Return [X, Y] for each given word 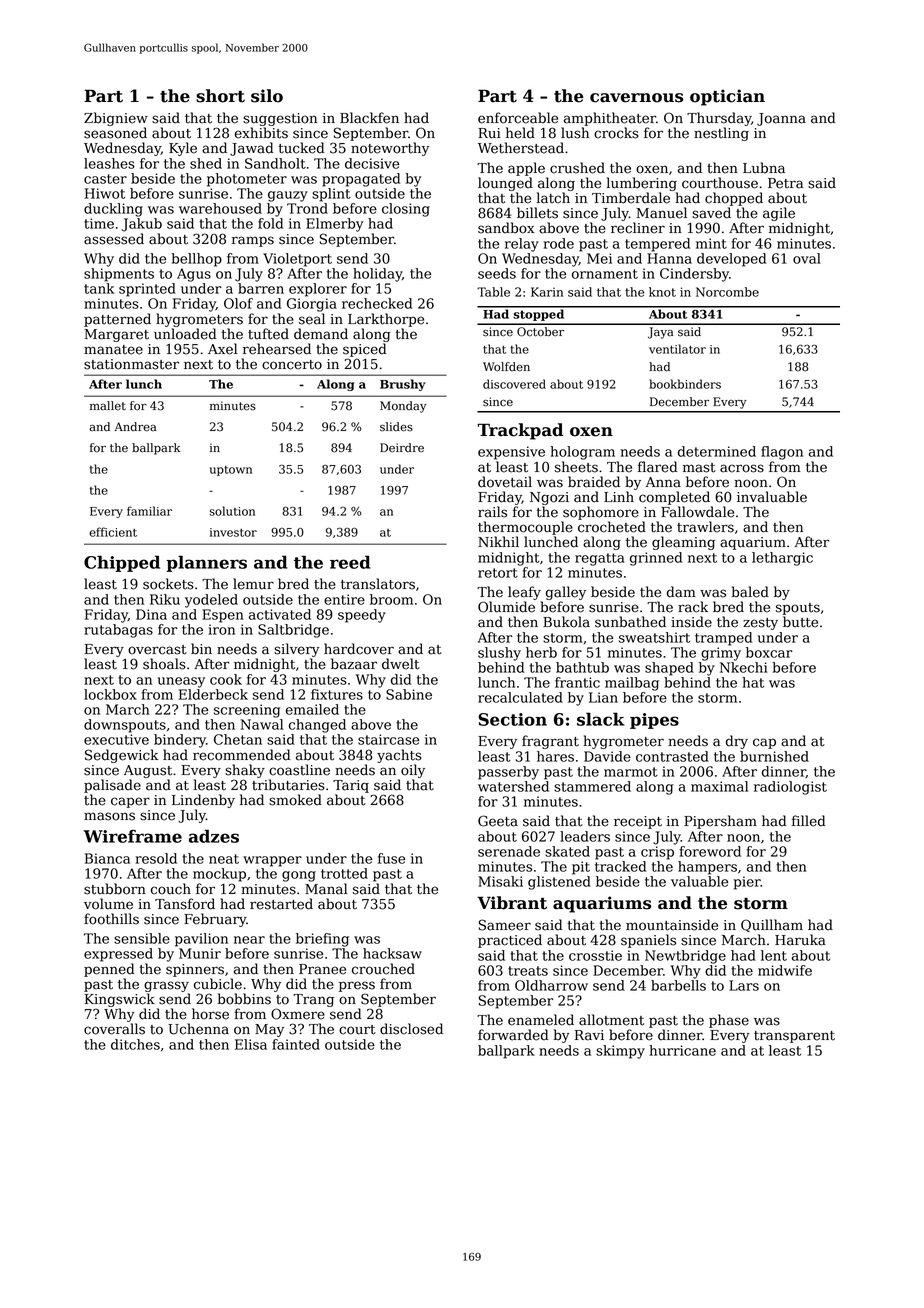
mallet [108, 406]
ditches [135, 1044]
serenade [509, 851]
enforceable [518, 118]
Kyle [183, 149]
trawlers [705, 527]
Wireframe [133, 836]
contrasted [672, 756]
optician [727, 97]
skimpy [620, 1052]
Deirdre [402, 448]
